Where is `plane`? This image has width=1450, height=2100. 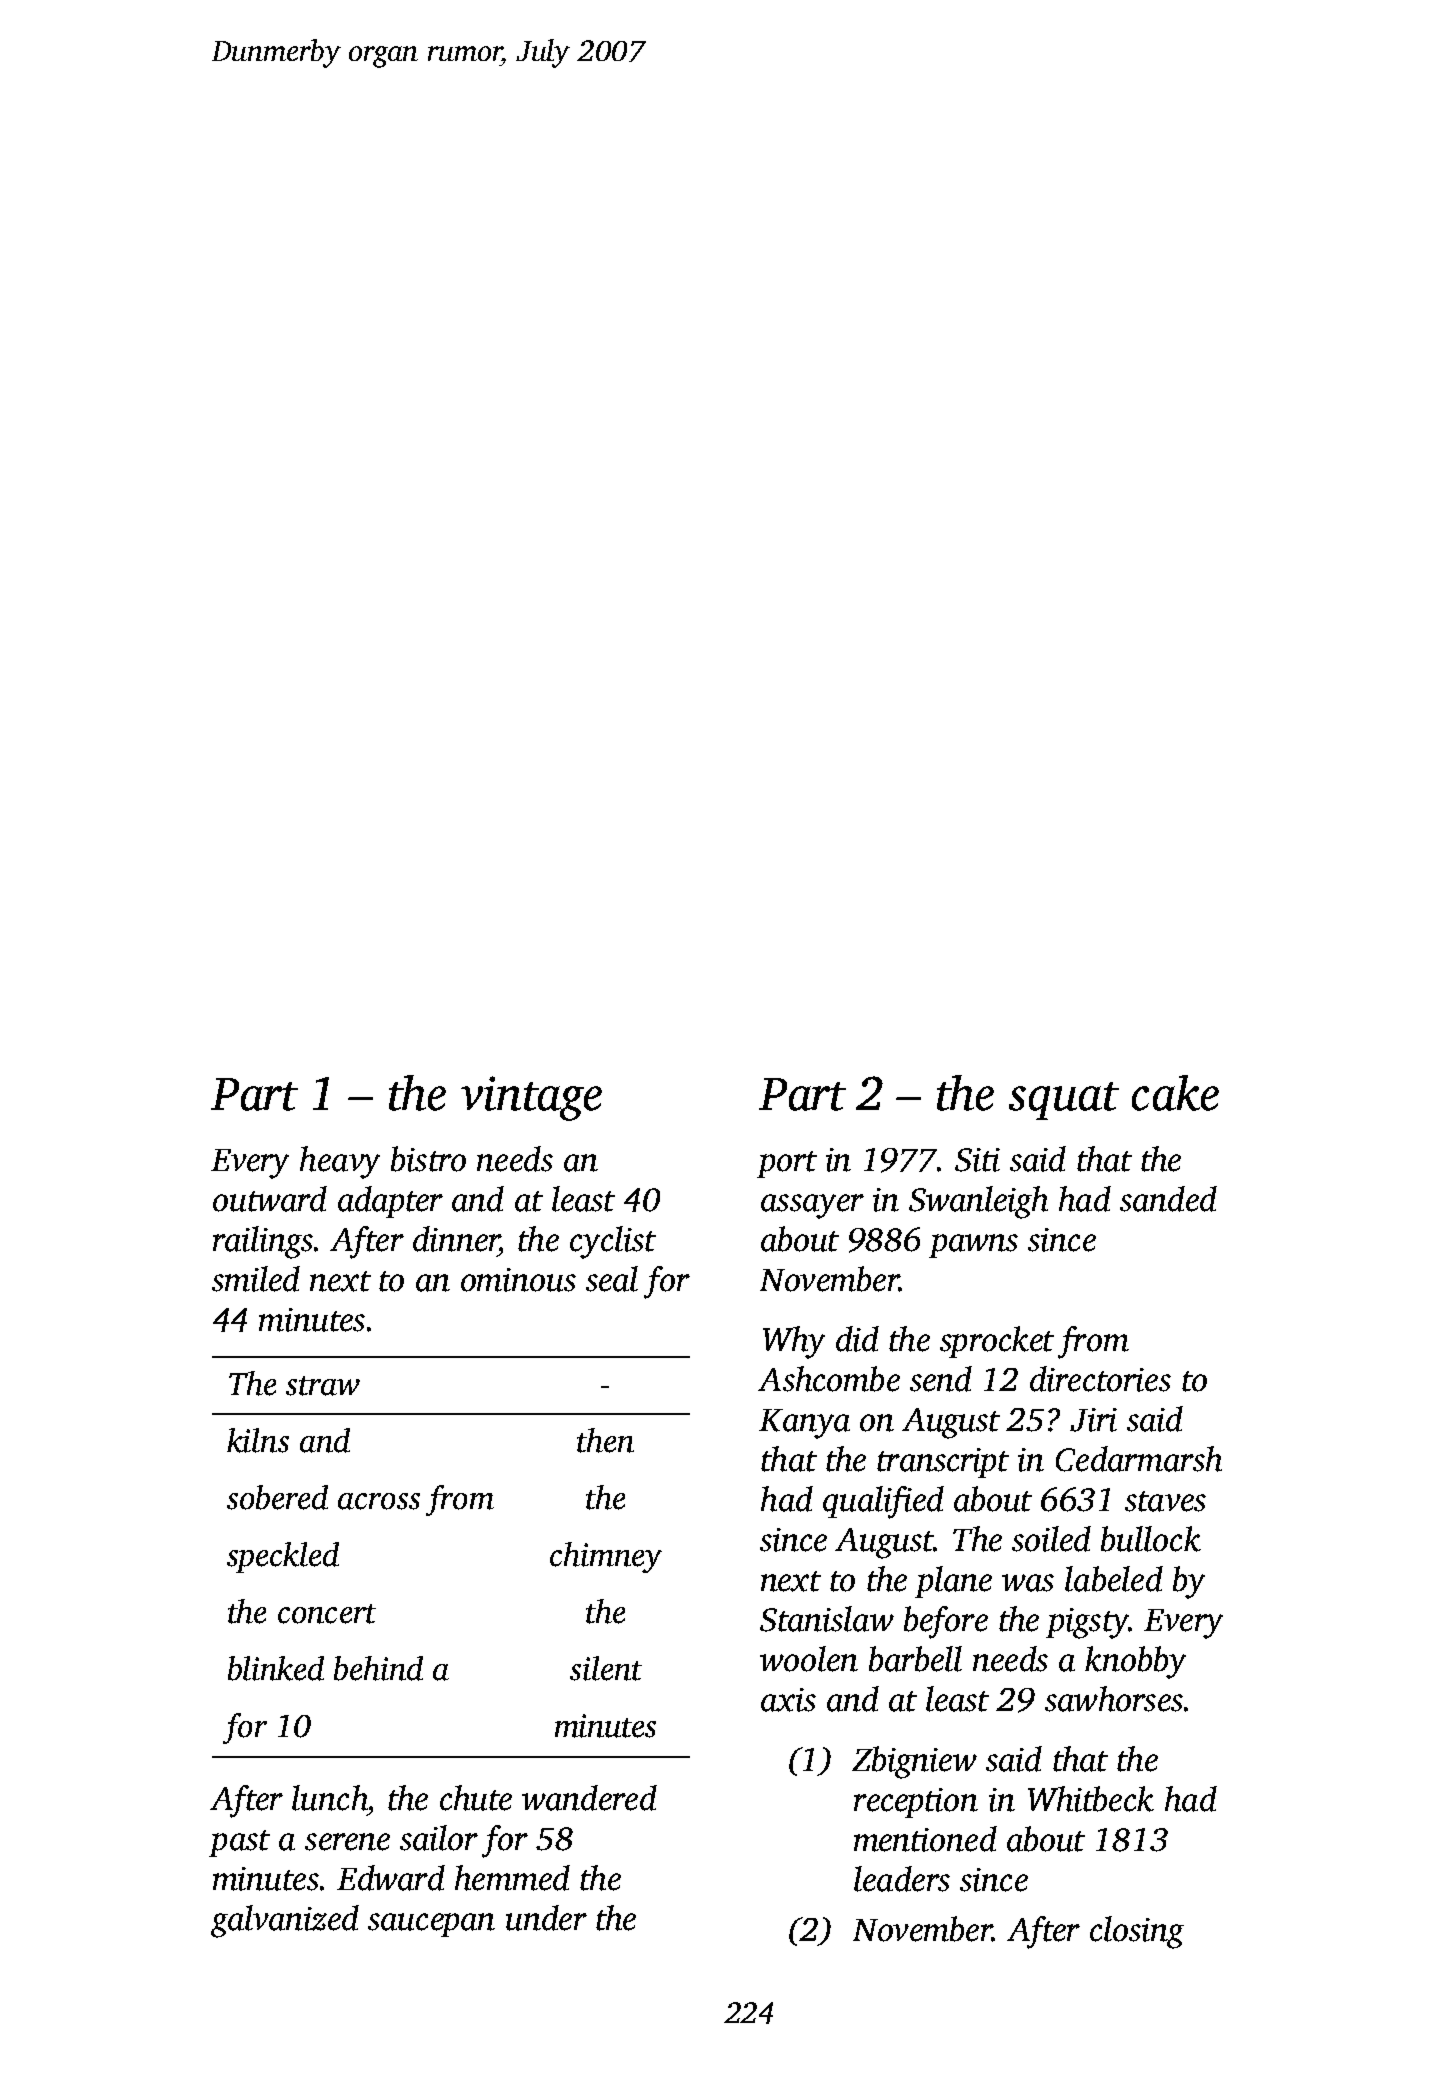
plane is located at coordinates (953, 1582).
